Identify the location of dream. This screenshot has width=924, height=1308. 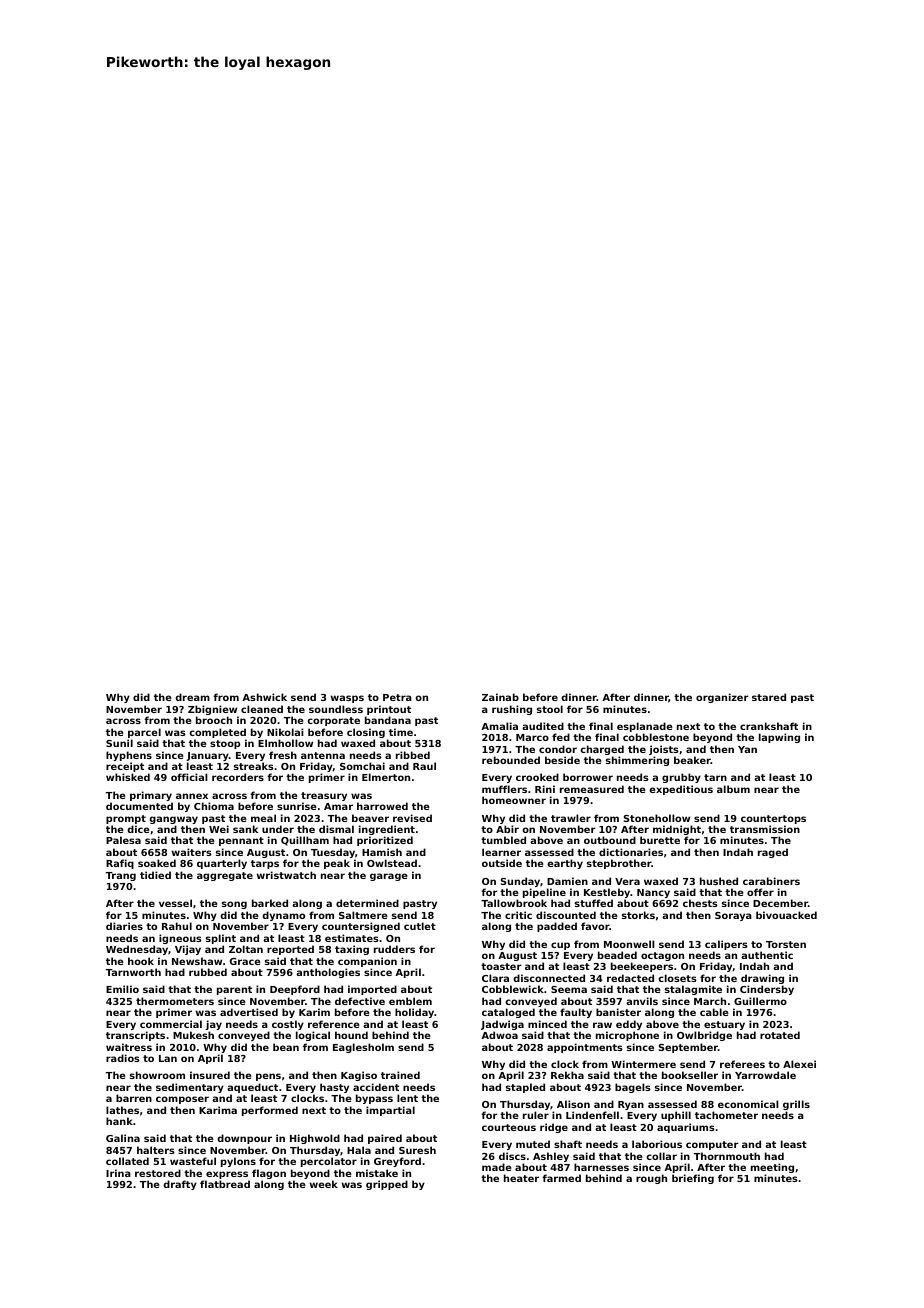
(192, 697).
